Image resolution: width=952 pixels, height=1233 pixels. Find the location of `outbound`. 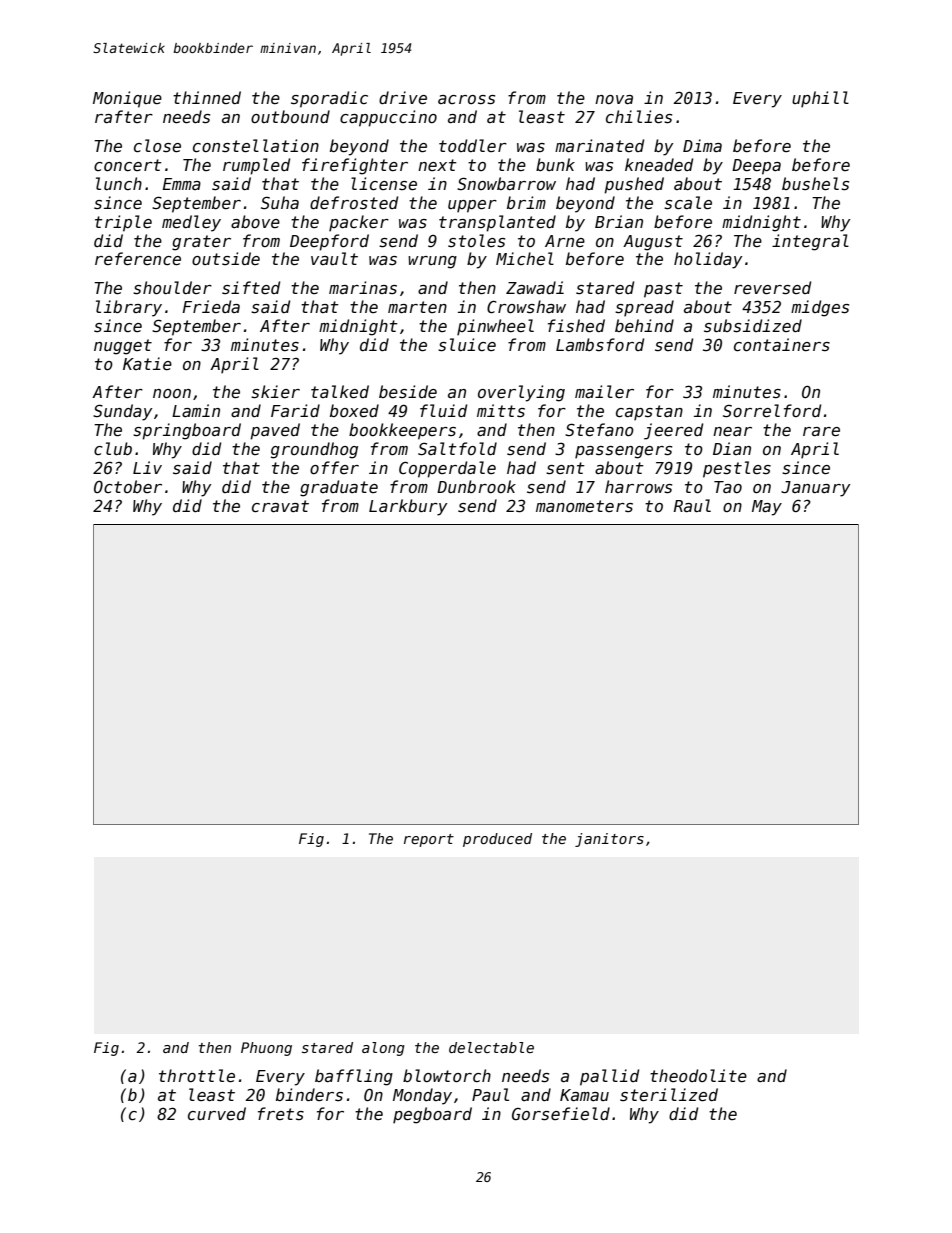

outbound is located at coordinates (290, 116).
